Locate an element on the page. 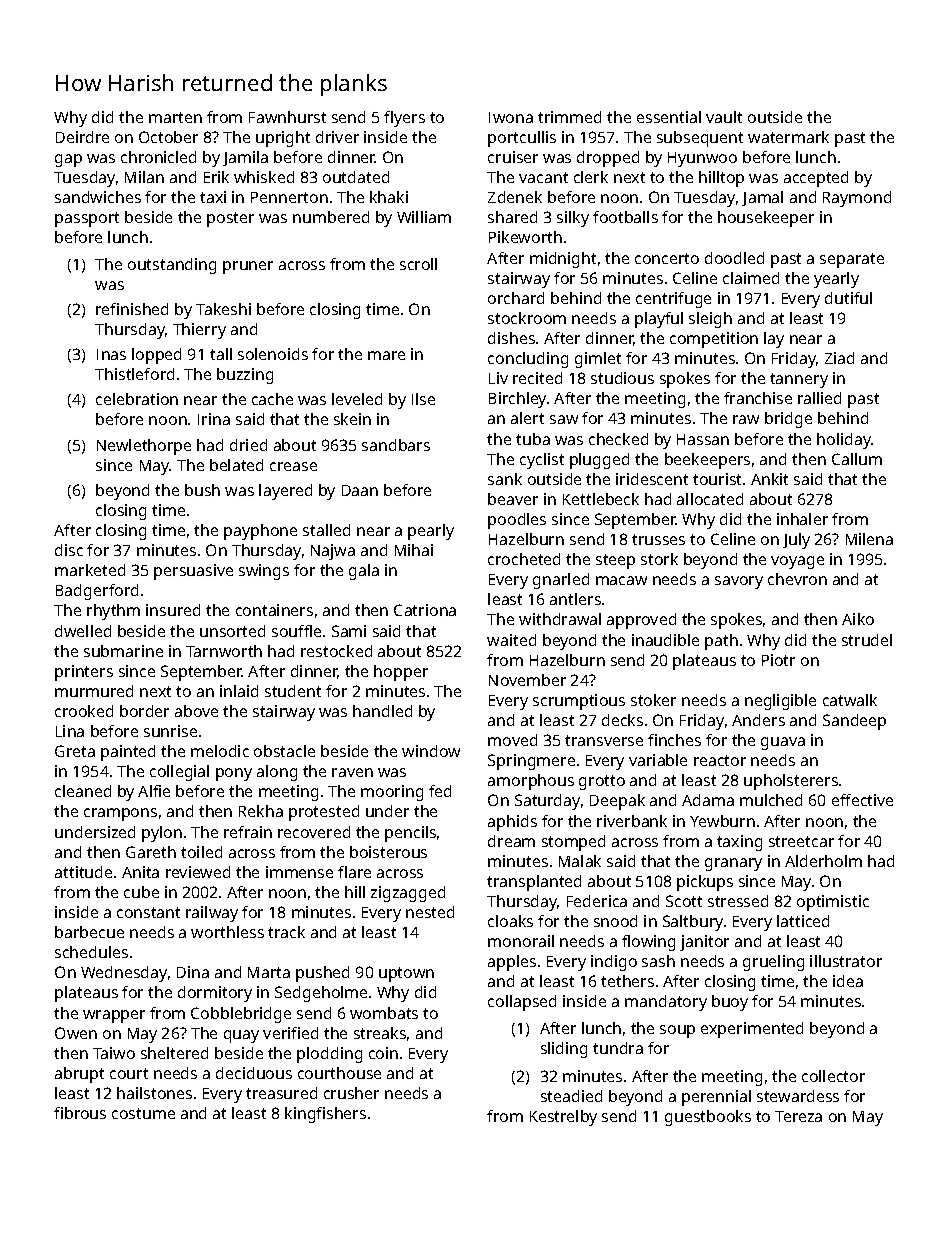 The width and height of the document is (952, 1233). orchard is located at coordinates (516, 298).
